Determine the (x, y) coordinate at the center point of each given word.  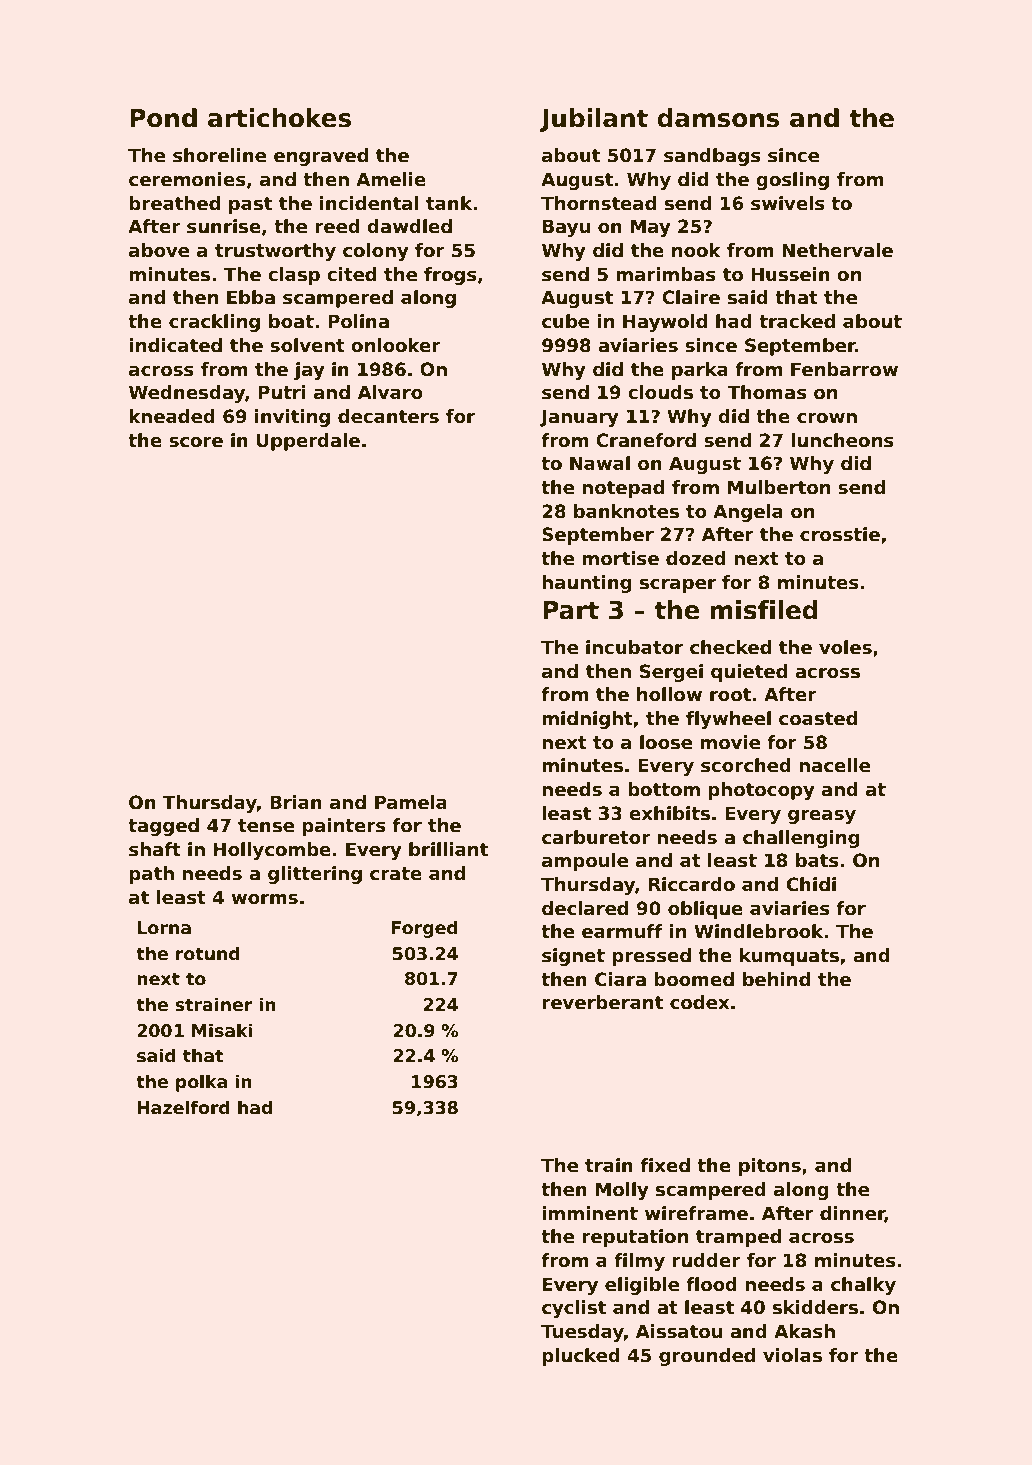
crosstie (840, 534)
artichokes (279, 118)
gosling (792, 181)
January (579, 418)
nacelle (835, 765)
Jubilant (594, 120)
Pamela (411, 802)
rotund (208, 953)
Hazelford (184, 1107)
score (196, 442)
